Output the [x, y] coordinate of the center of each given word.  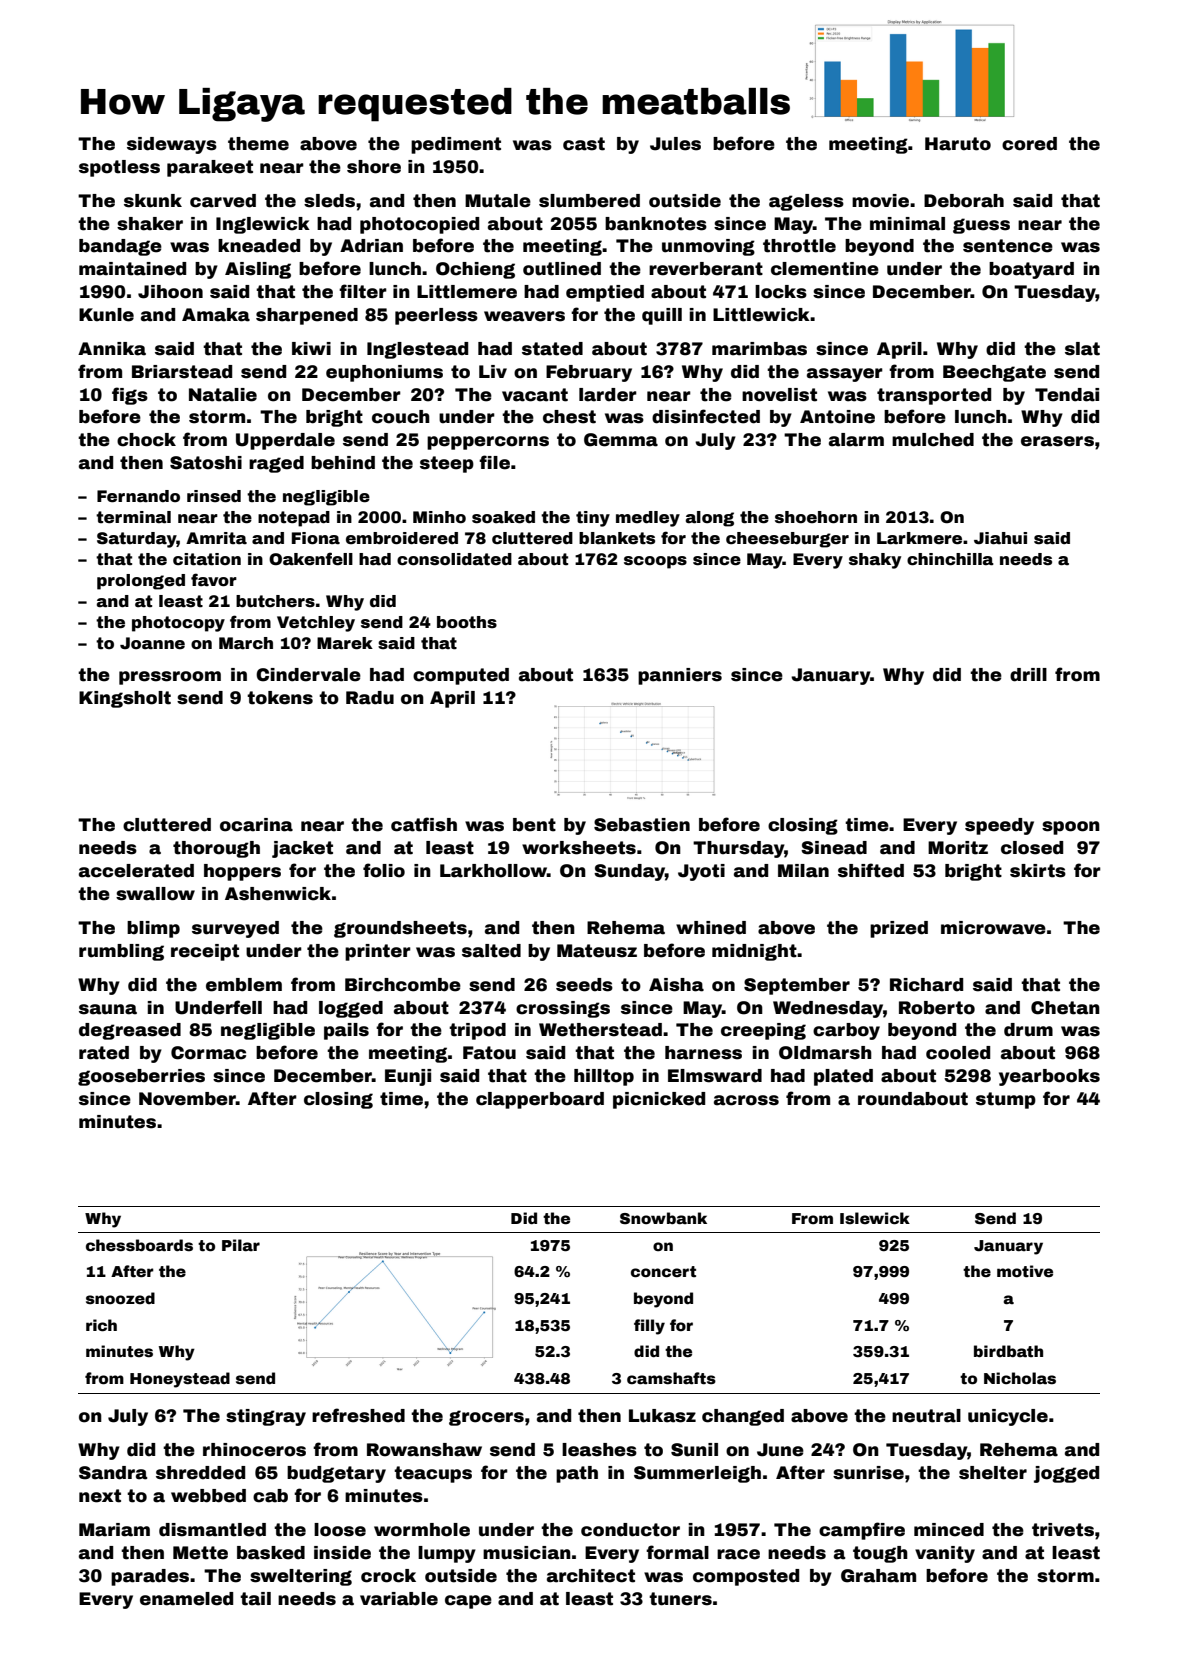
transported [934, 396]
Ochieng [475, 270]
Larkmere [919, 538]
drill [1028, 675]
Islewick [875, 1218]
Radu [370, 698]
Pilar [241, 1245]
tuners [680, 1599]
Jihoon [170, 292]
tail [255, 1599]
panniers [680, 676]
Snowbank [663, 1218]
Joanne [152, 643]
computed [461, 676]
